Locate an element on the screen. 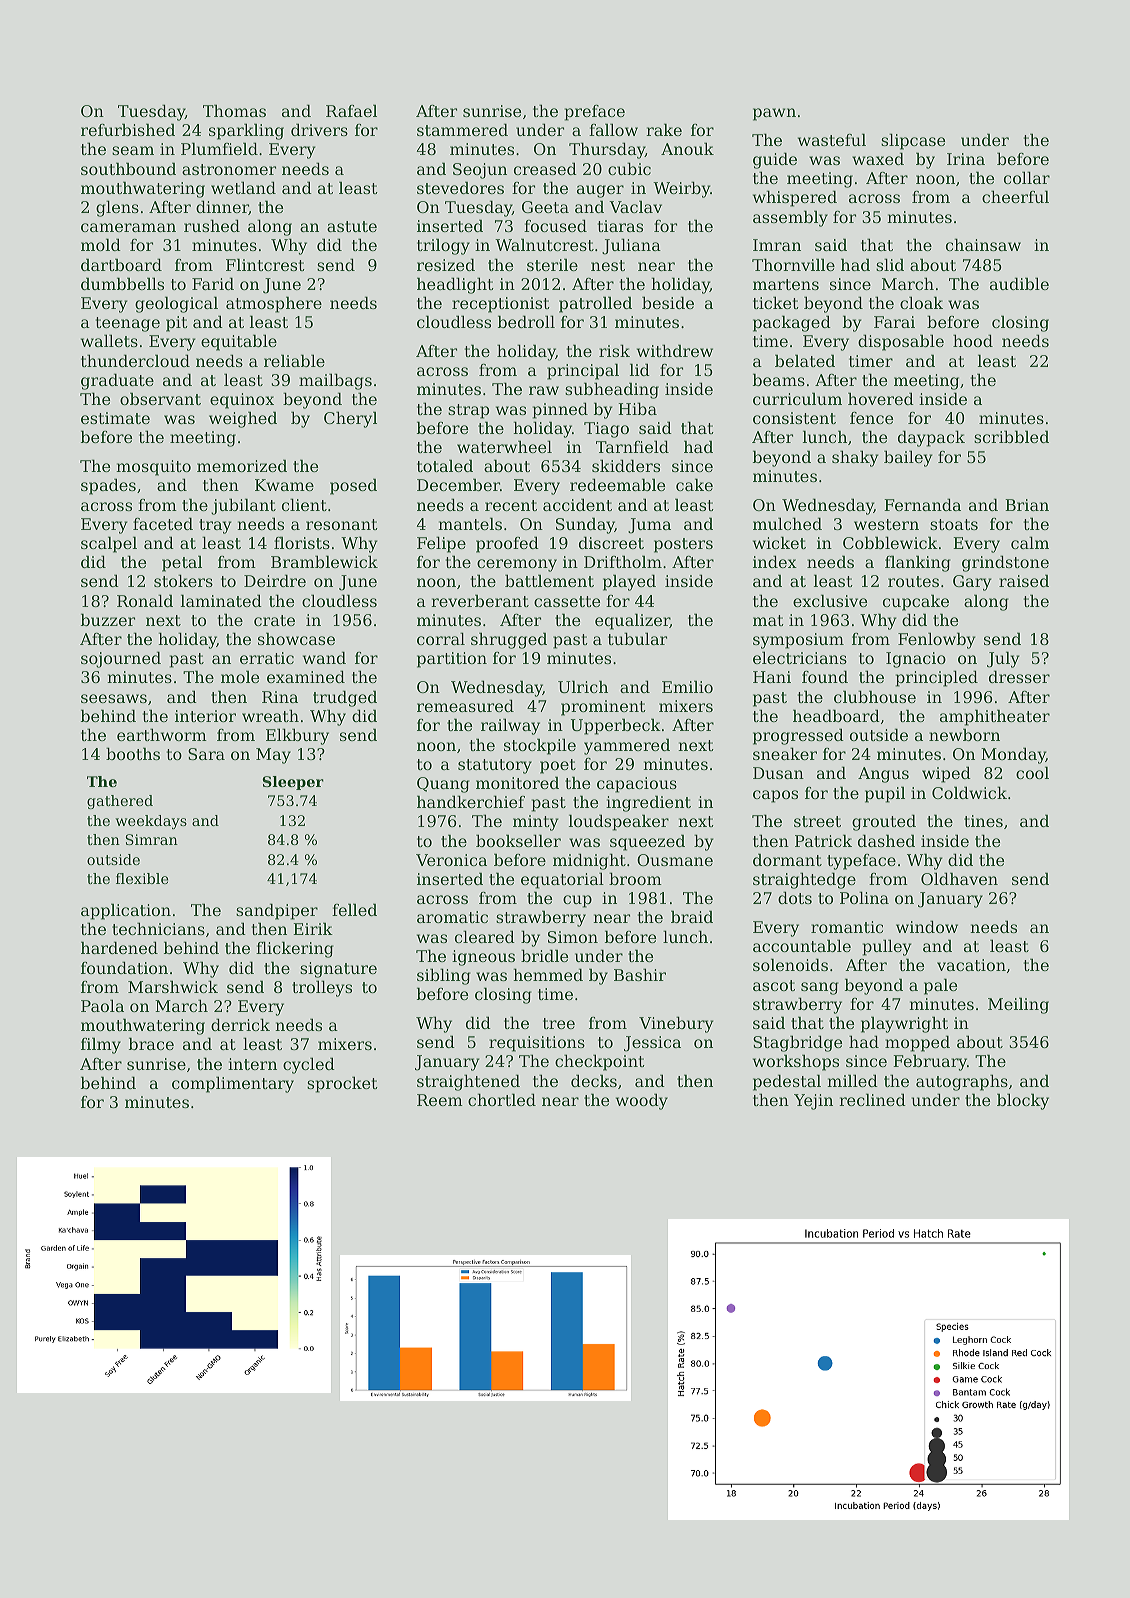 The height and width of the screenshot is (1598, 1130). belated is located at coordinates (805, 360).
